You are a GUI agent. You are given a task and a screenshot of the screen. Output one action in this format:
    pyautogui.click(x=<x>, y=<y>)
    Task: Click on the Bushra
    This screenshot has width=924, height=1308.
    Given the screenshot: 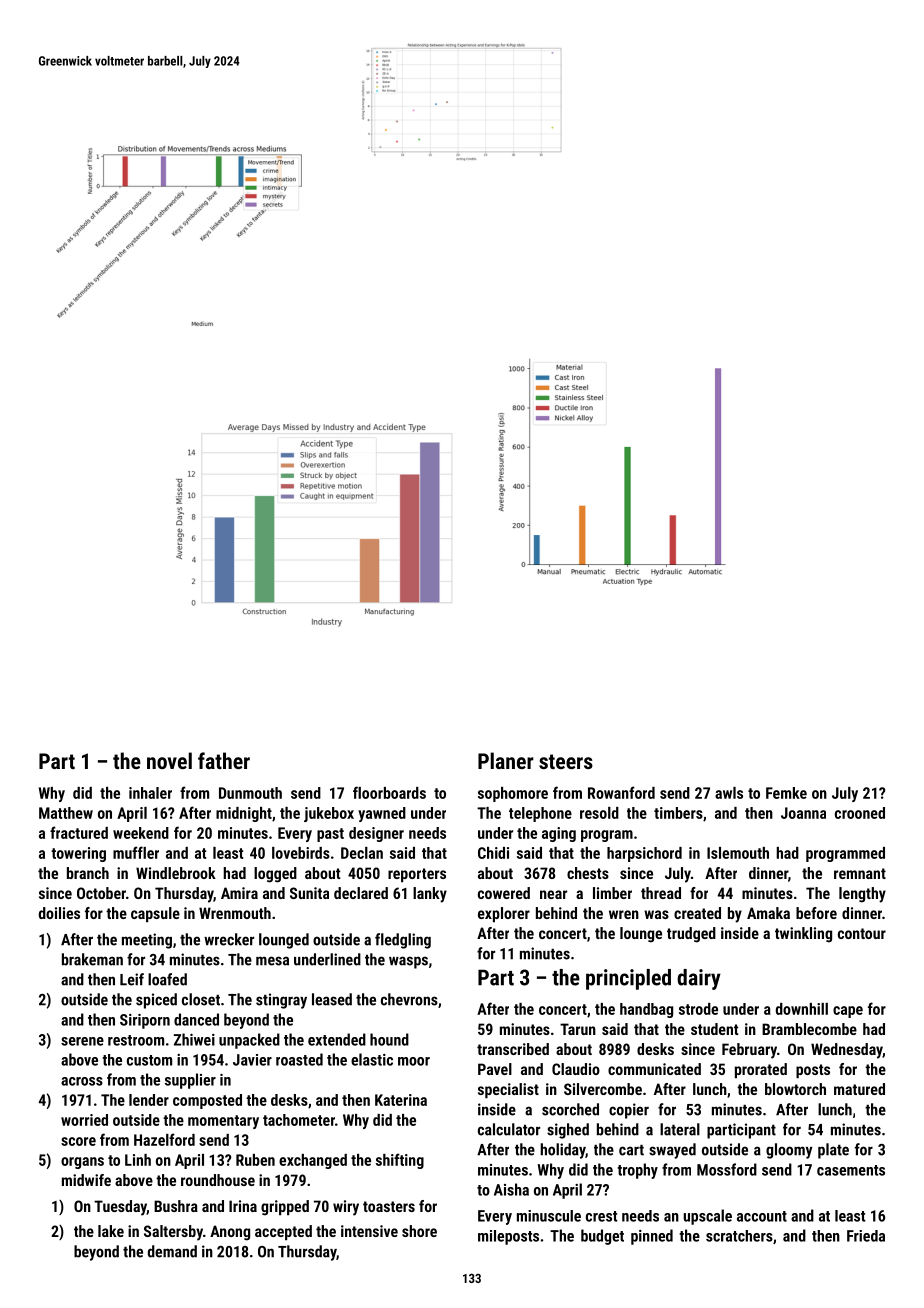 What is the action you would take?
    pyautogui.click(x=176, y=1206)
